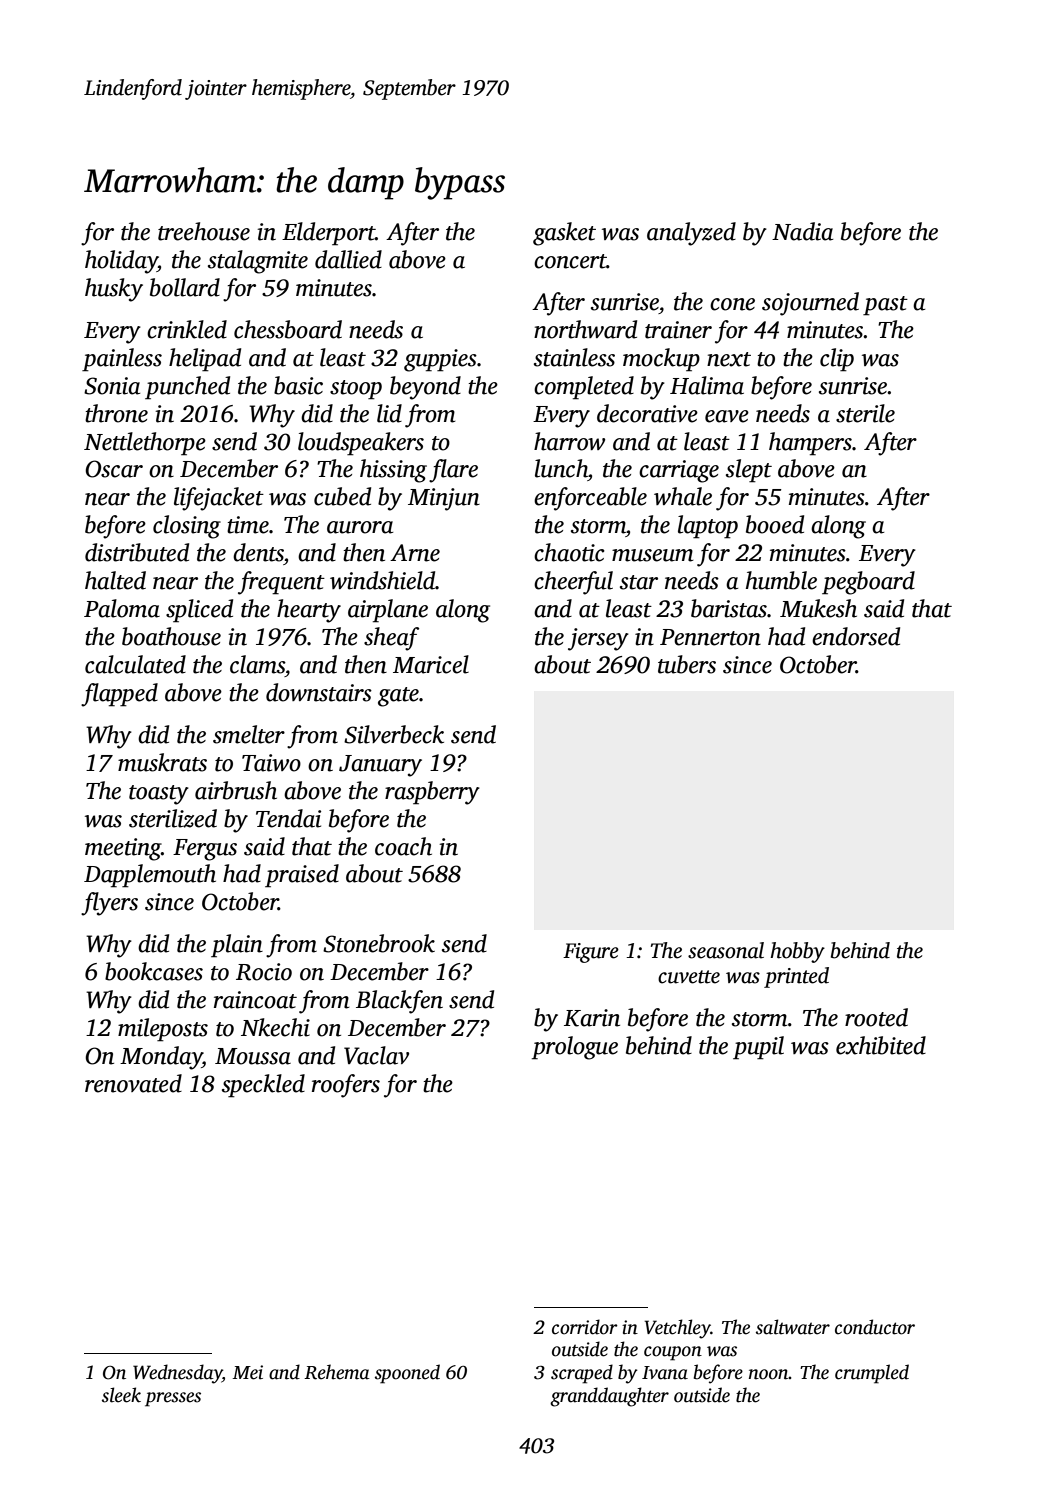  Describe the element at coordinates (346, 1086) in the image. I see `roofers` at that location.
